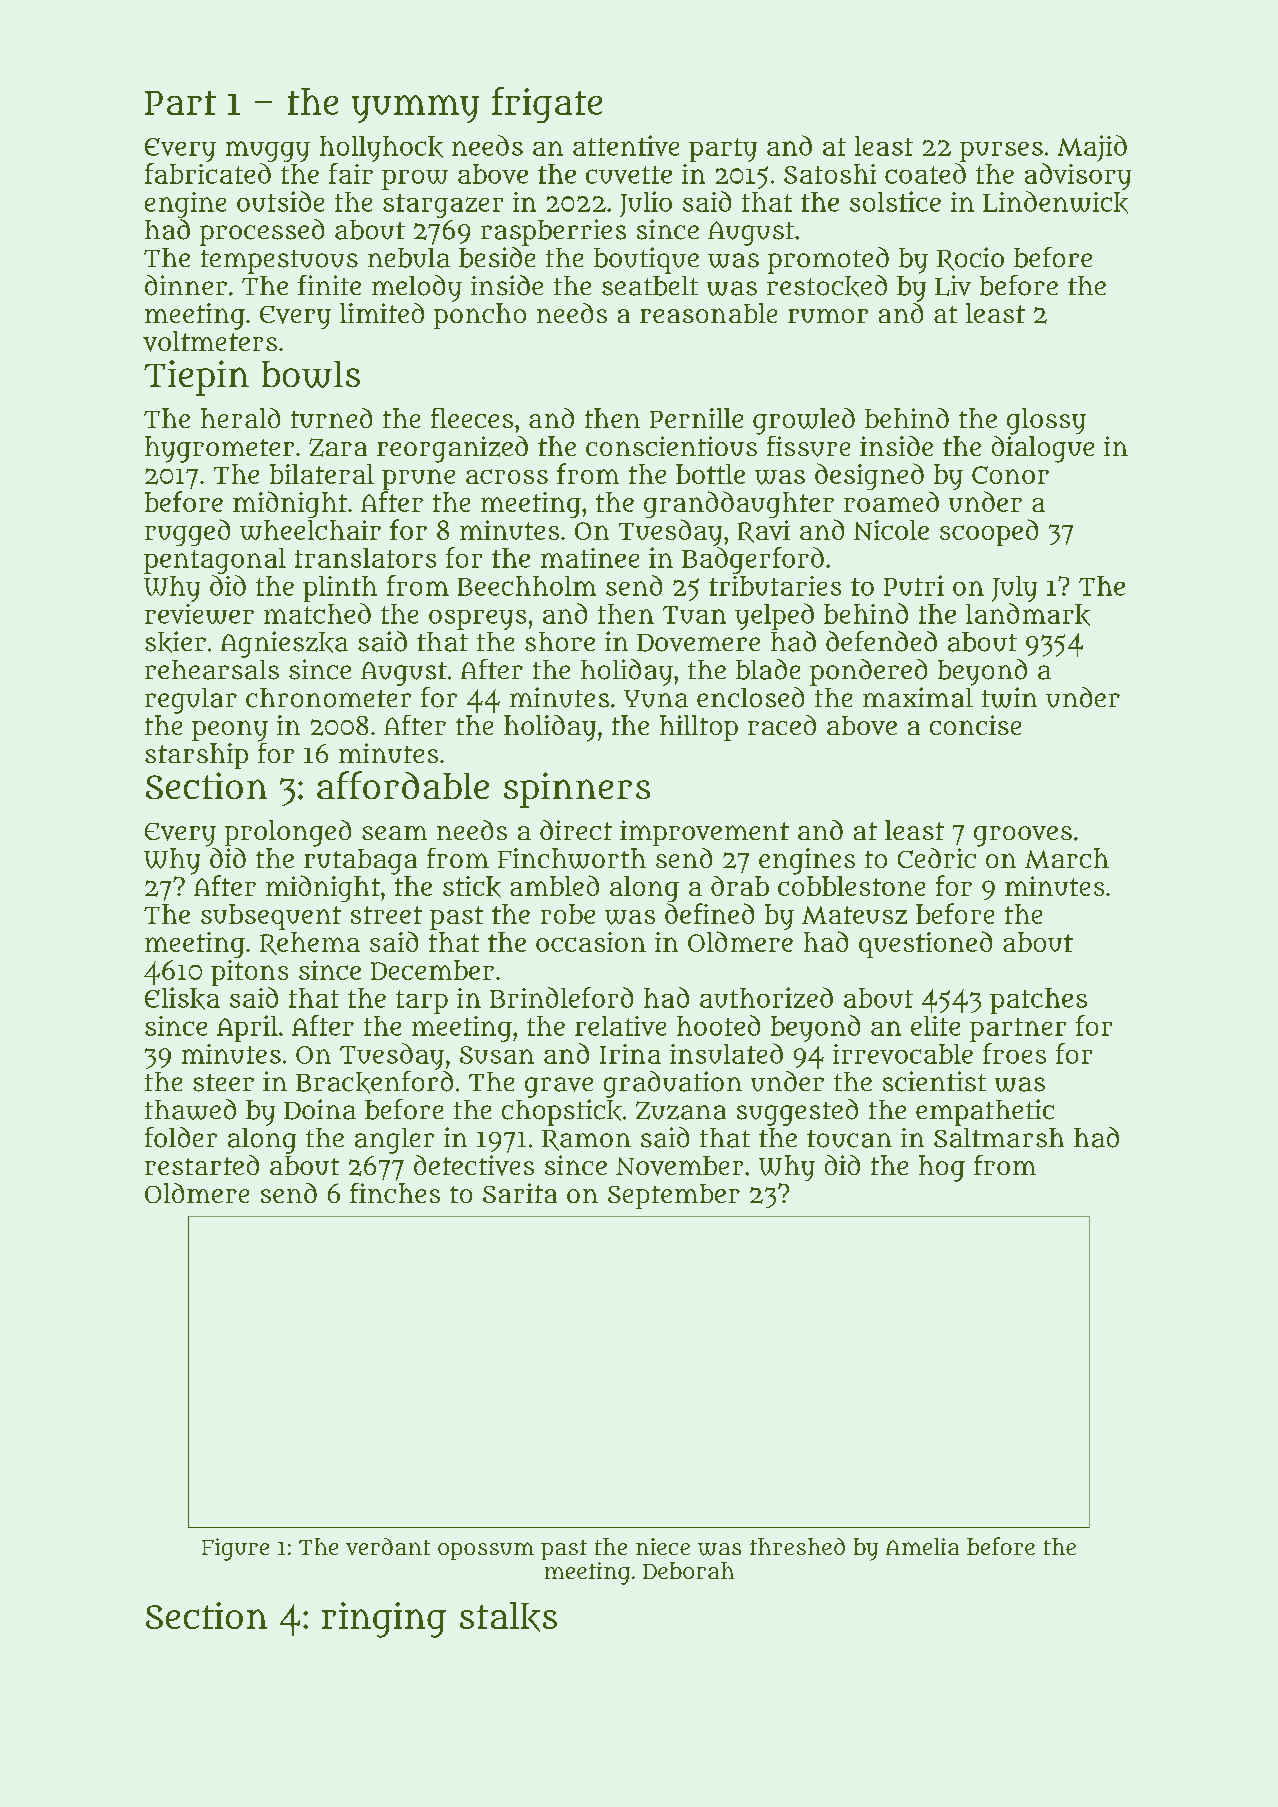 The width and height of the document is (1278, 1807). What do you see at coordinates (271, 917) in the document?
I see `subsequent` at bounding box center [271, 917].
